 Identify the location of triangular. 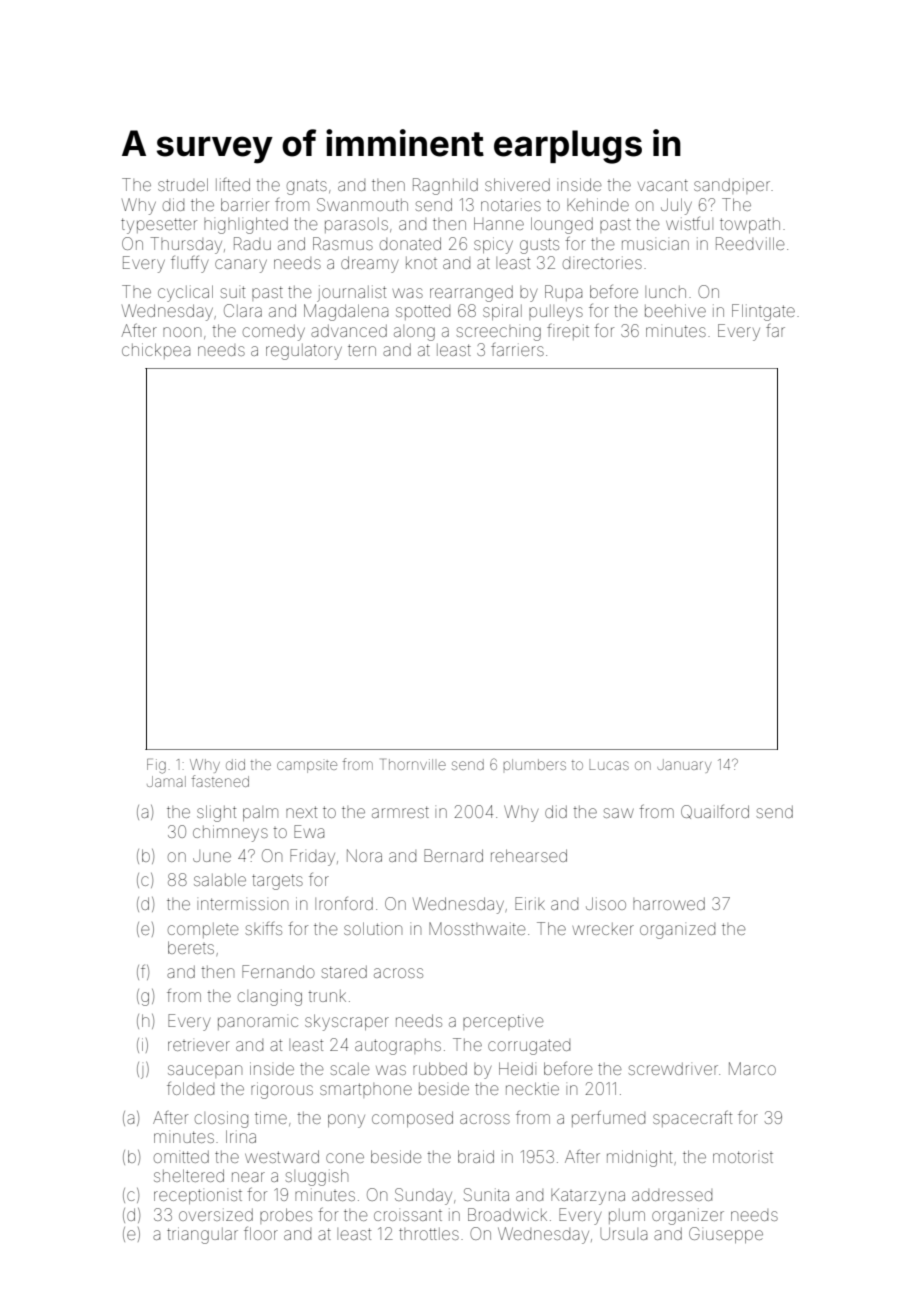
(202, 1235).
